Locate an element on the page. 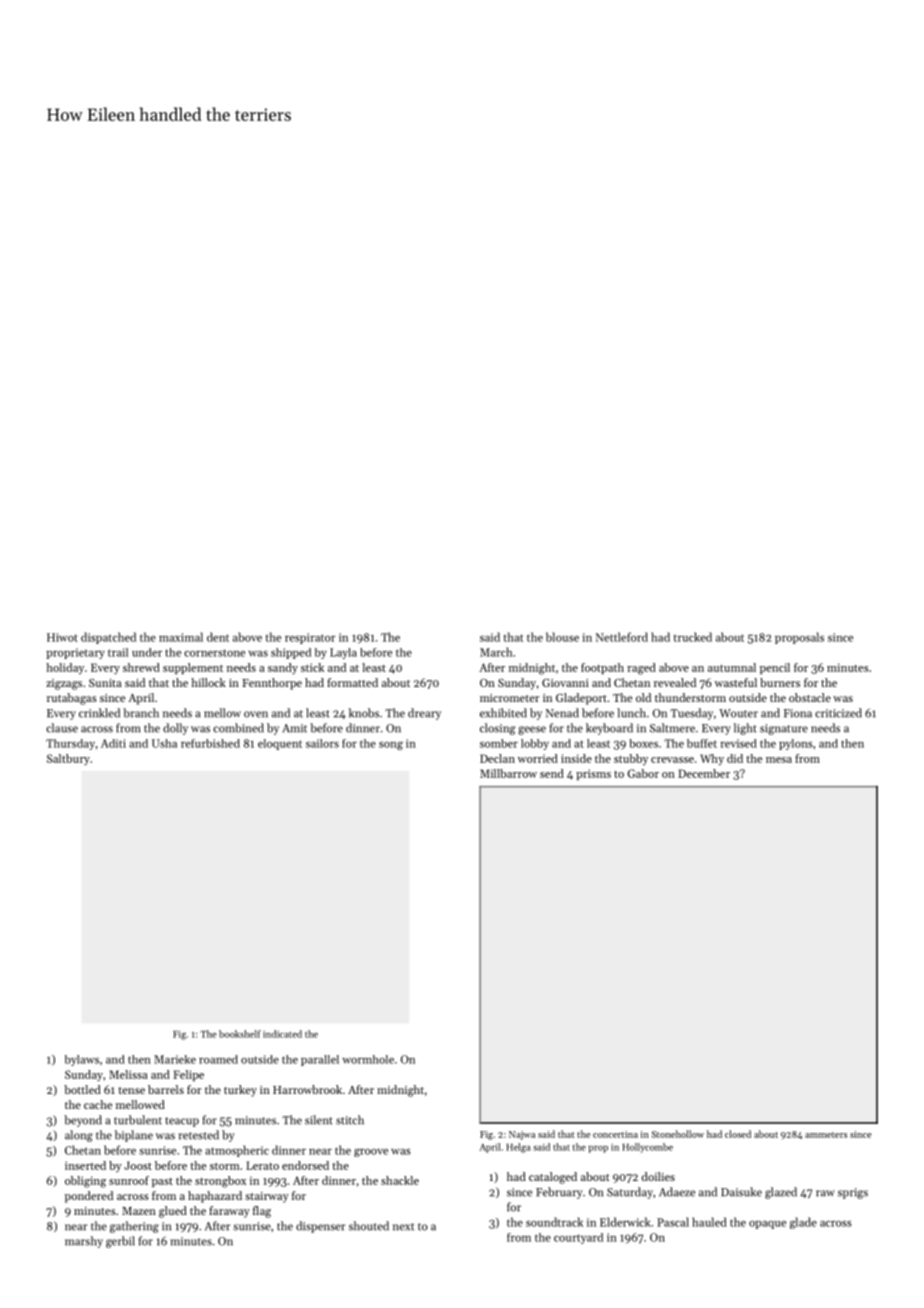 The image size is (924, 1308). Layla is located at coordinates (343, 653).
